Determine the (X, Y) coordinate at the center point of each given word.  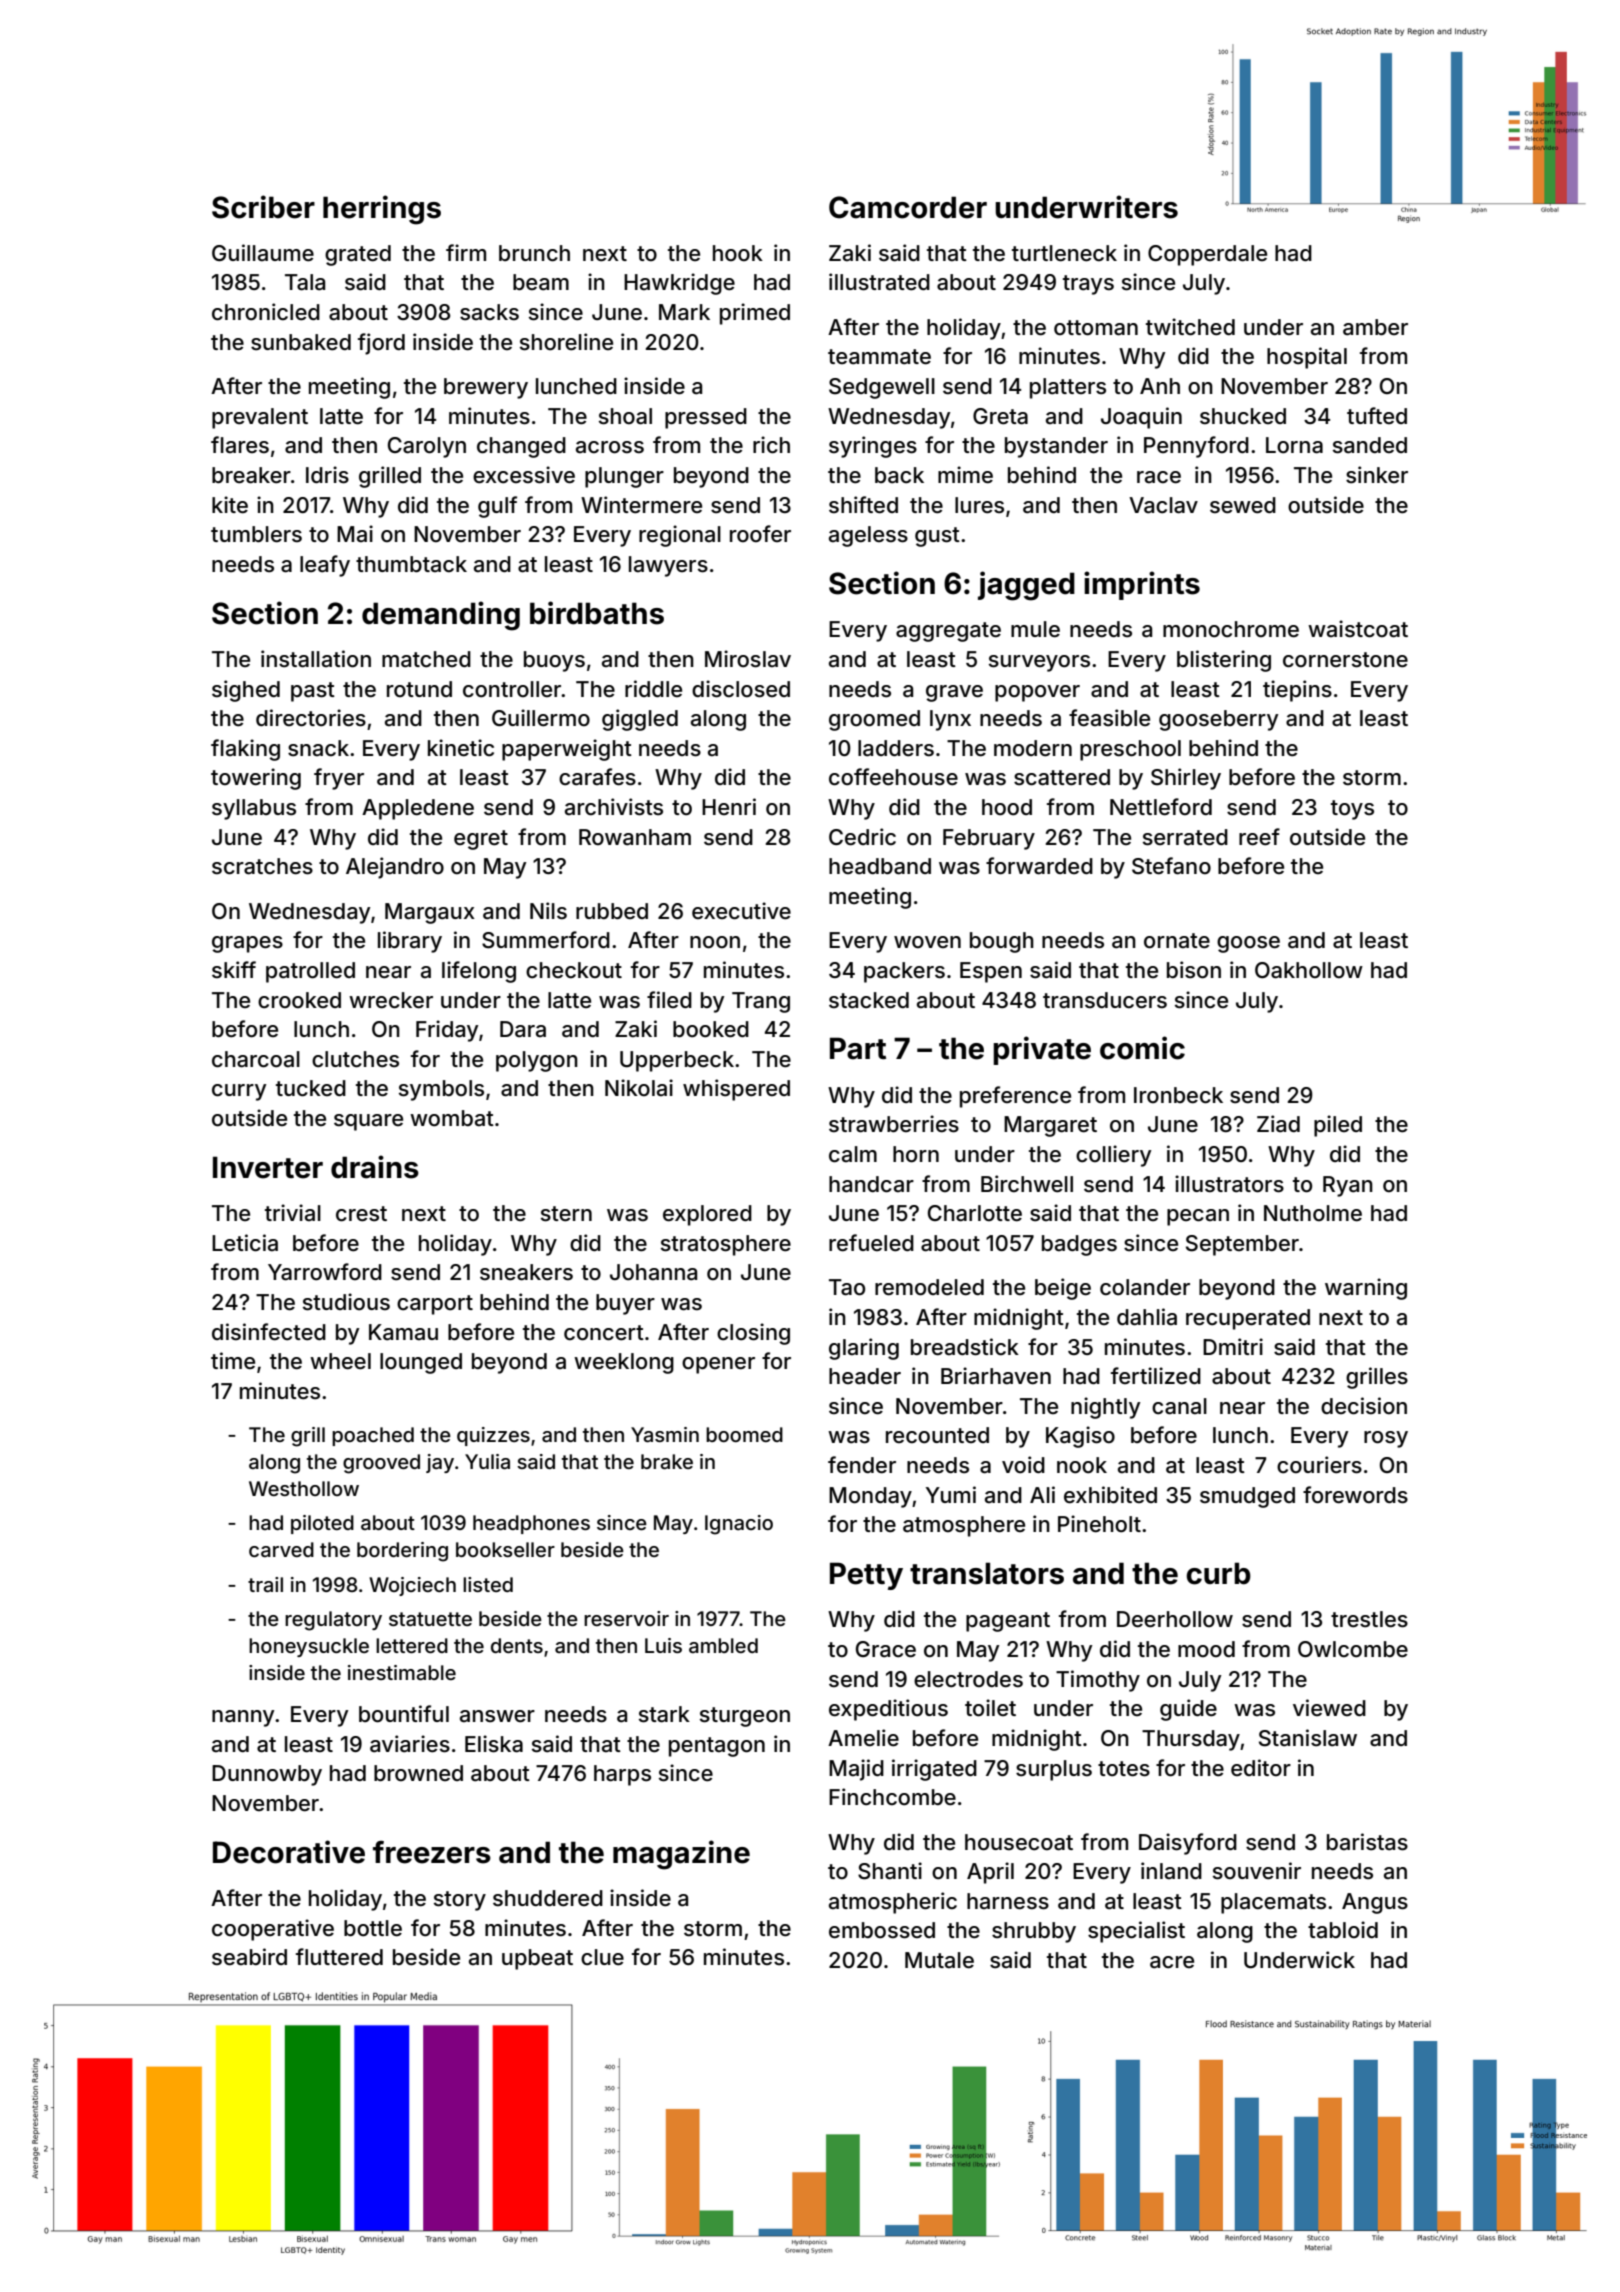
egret (481, 840)
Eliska (494, 1744)
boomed (744, 1434)
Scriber (263, 207)
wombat (452, 1118)
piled (1338, 1126)
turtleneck (1064, 253)
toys (1352, 810)
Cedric (862, 837)
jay (440, 1463)
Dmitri (1233, 1346)
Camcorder (908, 207)
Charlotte (975, 1213)
